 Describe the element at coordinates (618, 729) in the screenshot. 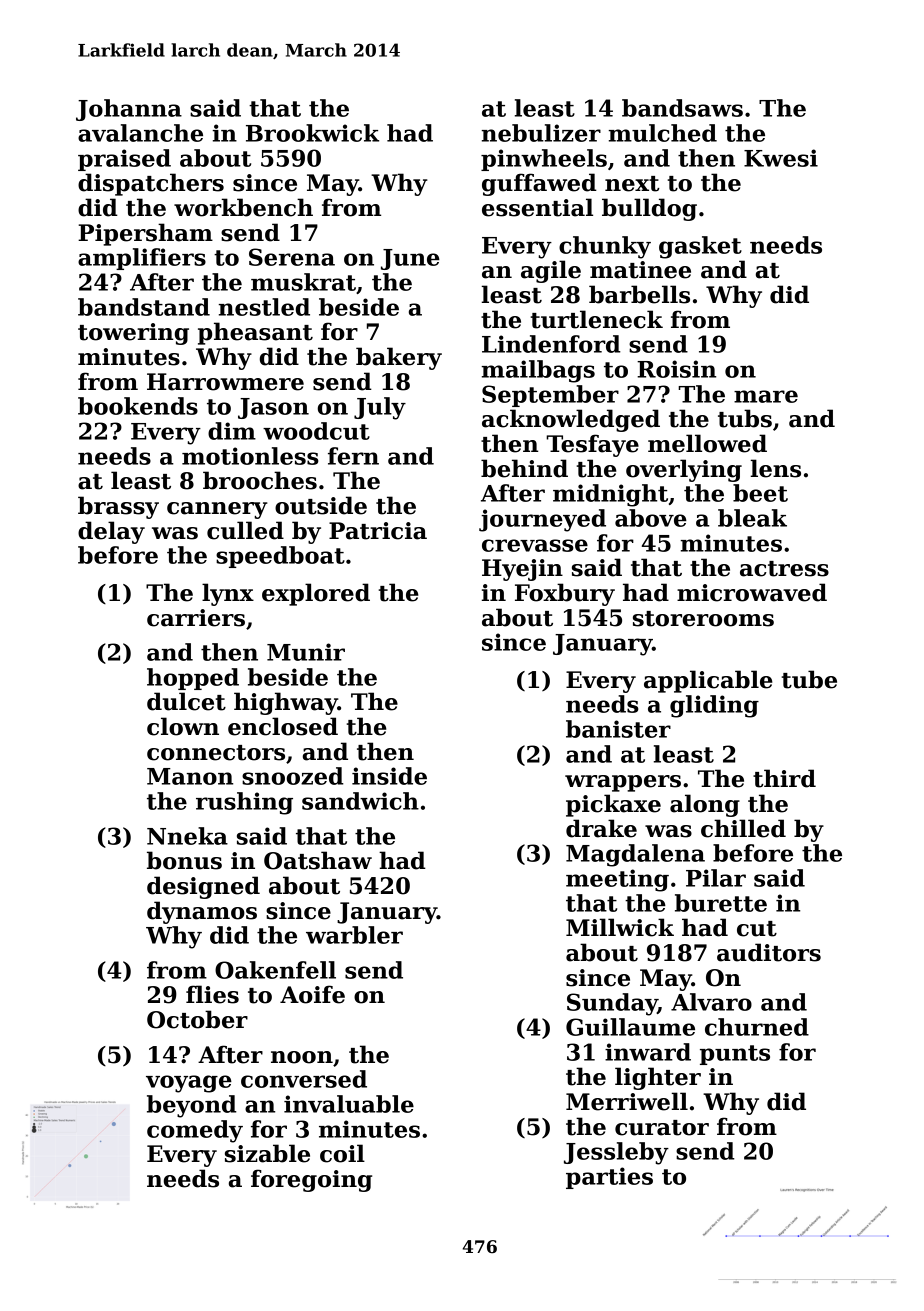

I see `banister` at that location.
